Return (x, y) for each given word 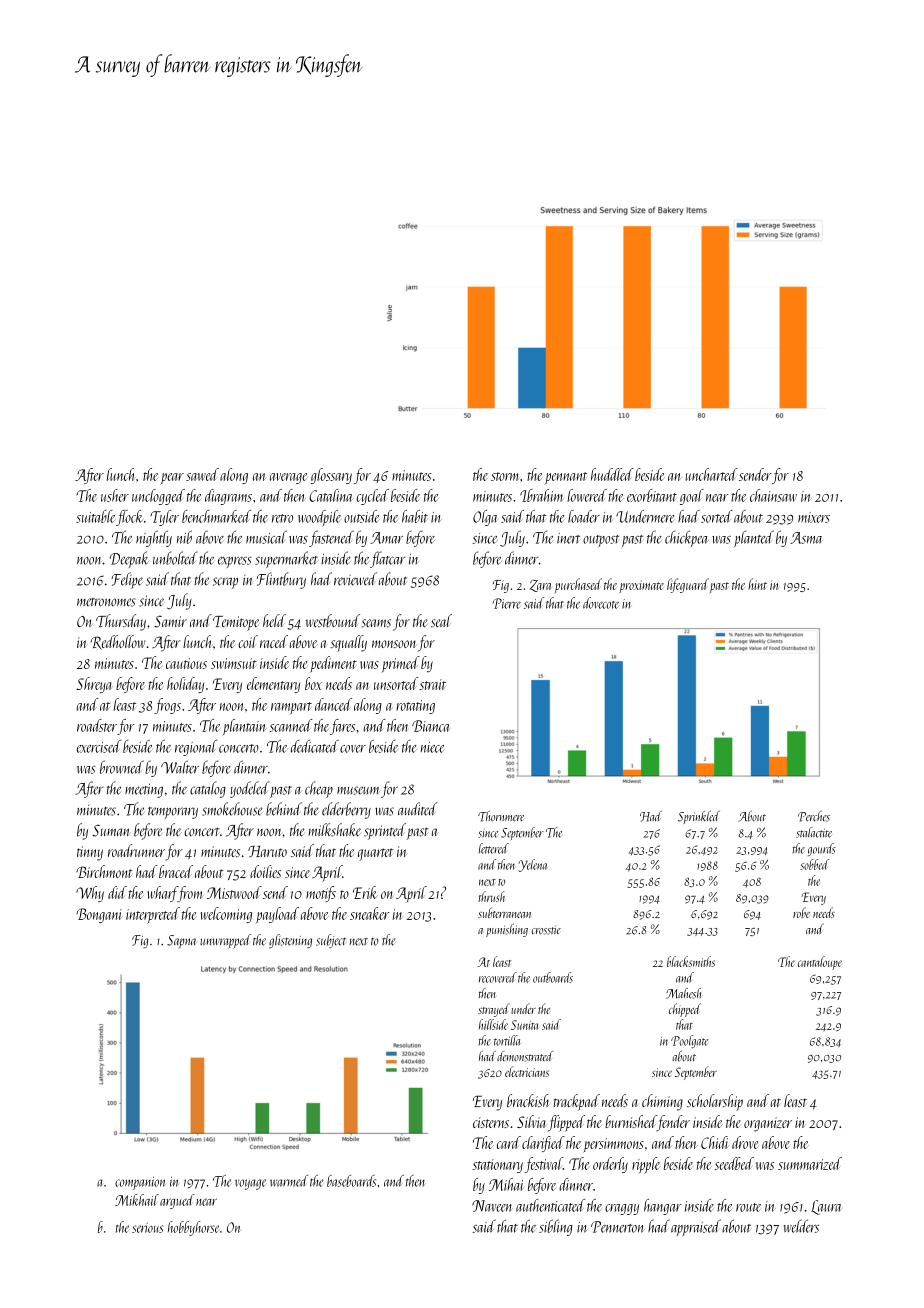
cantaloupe (820, 963)
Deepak (129, 559)
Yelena (533, 865)
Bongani (99, 915)
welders (801, 1226)
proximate (641, 586)
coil (248, 641)
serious (147, 1228)
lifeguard (688, 585)
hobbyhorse (193, 1228)
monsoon (394, 644)
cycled (372, 497)
